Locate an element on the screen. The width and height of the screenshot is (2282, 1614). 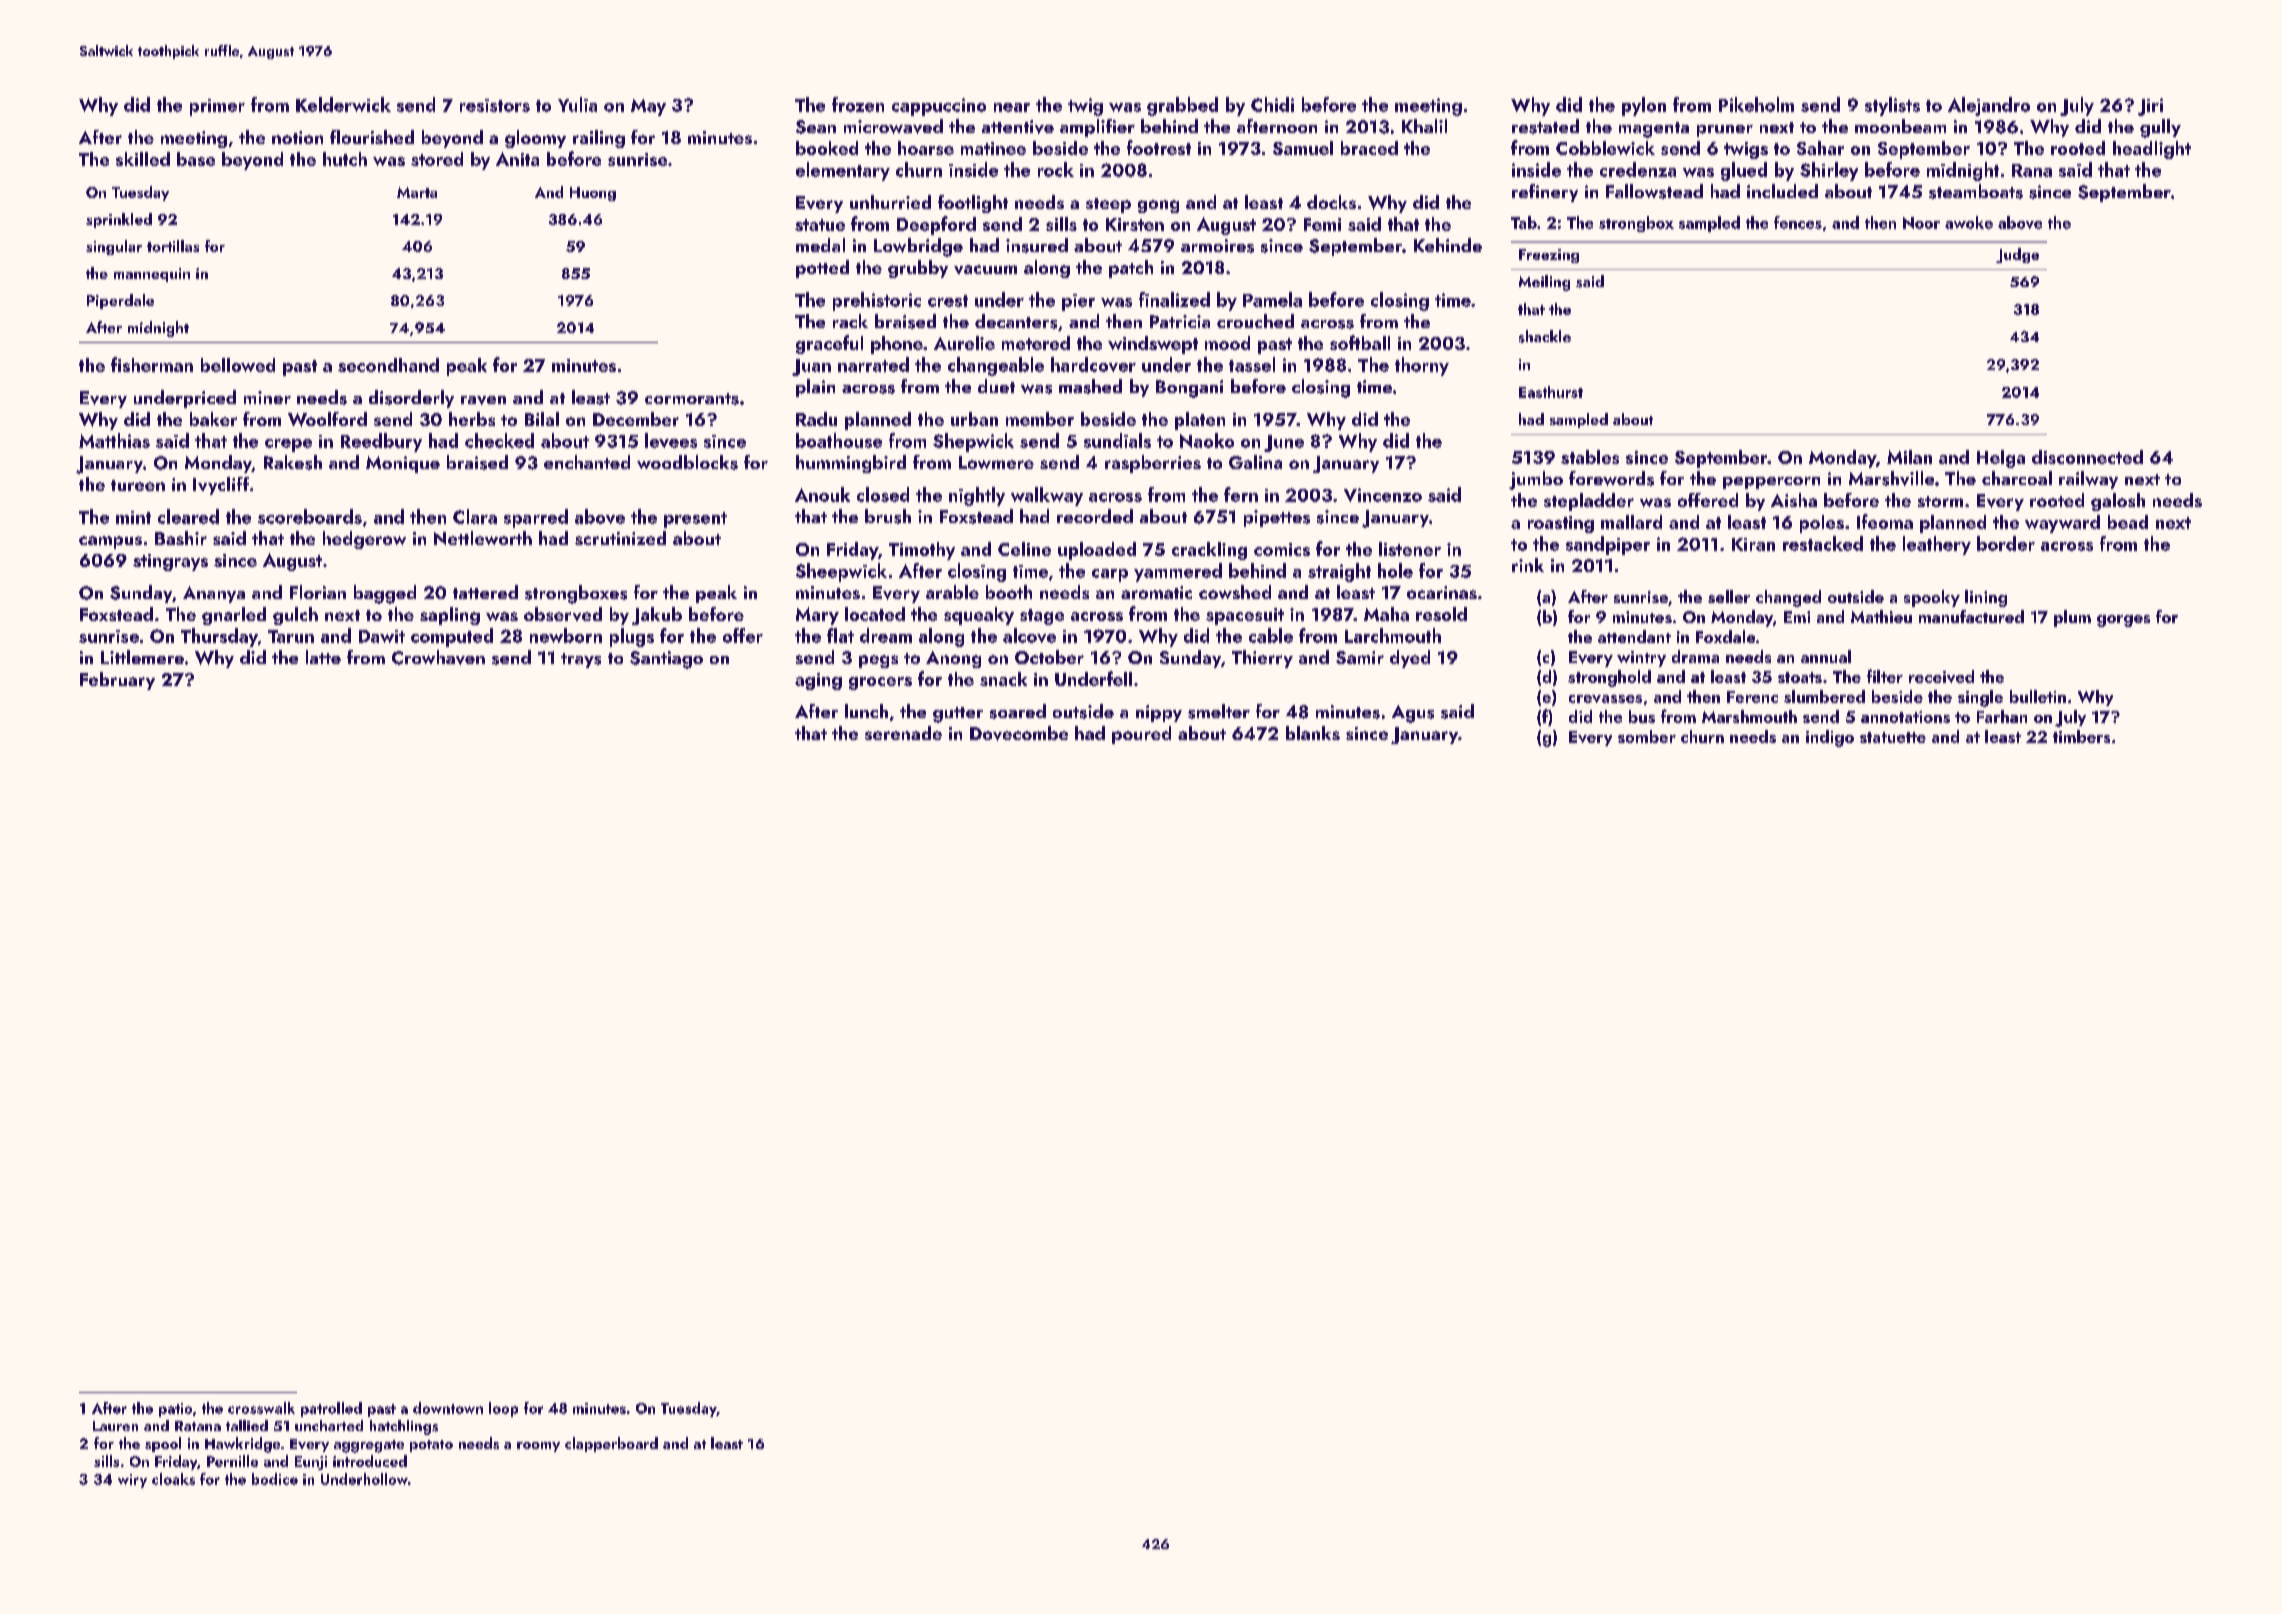
wiry is located at coordinates (132, 1481).
